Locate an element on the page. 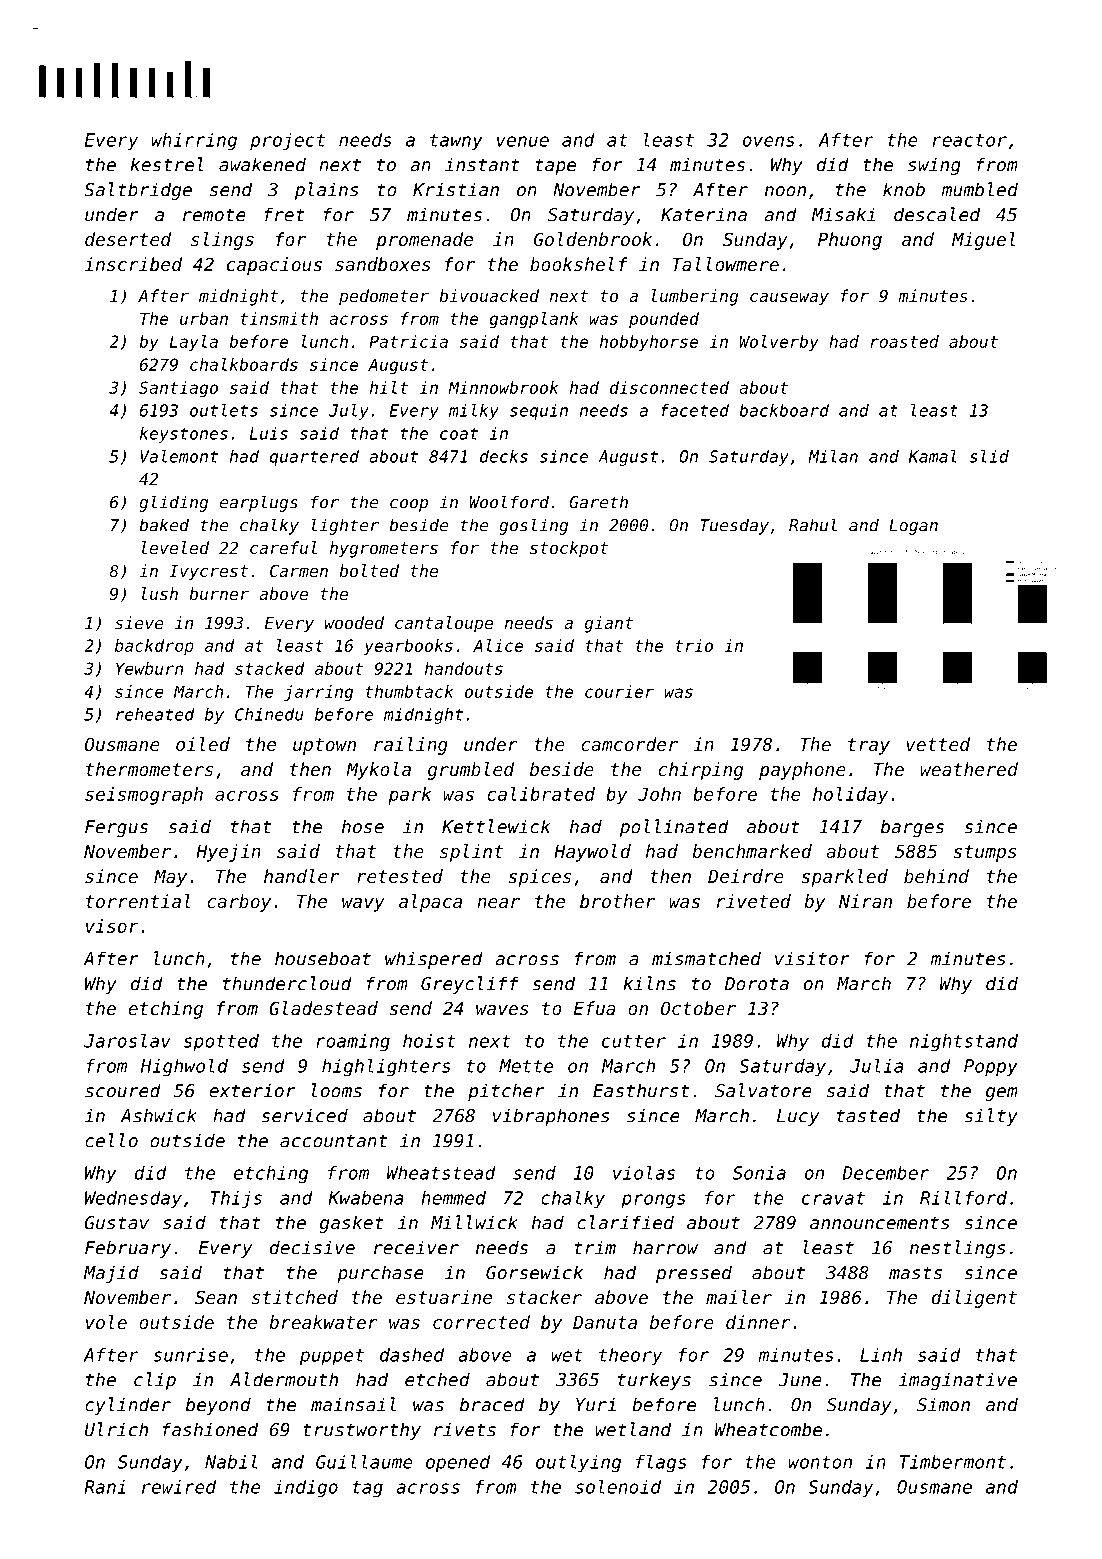 The height and width of the document is (1559, 1102). solenoid is located at coordinates (618, 1486).
